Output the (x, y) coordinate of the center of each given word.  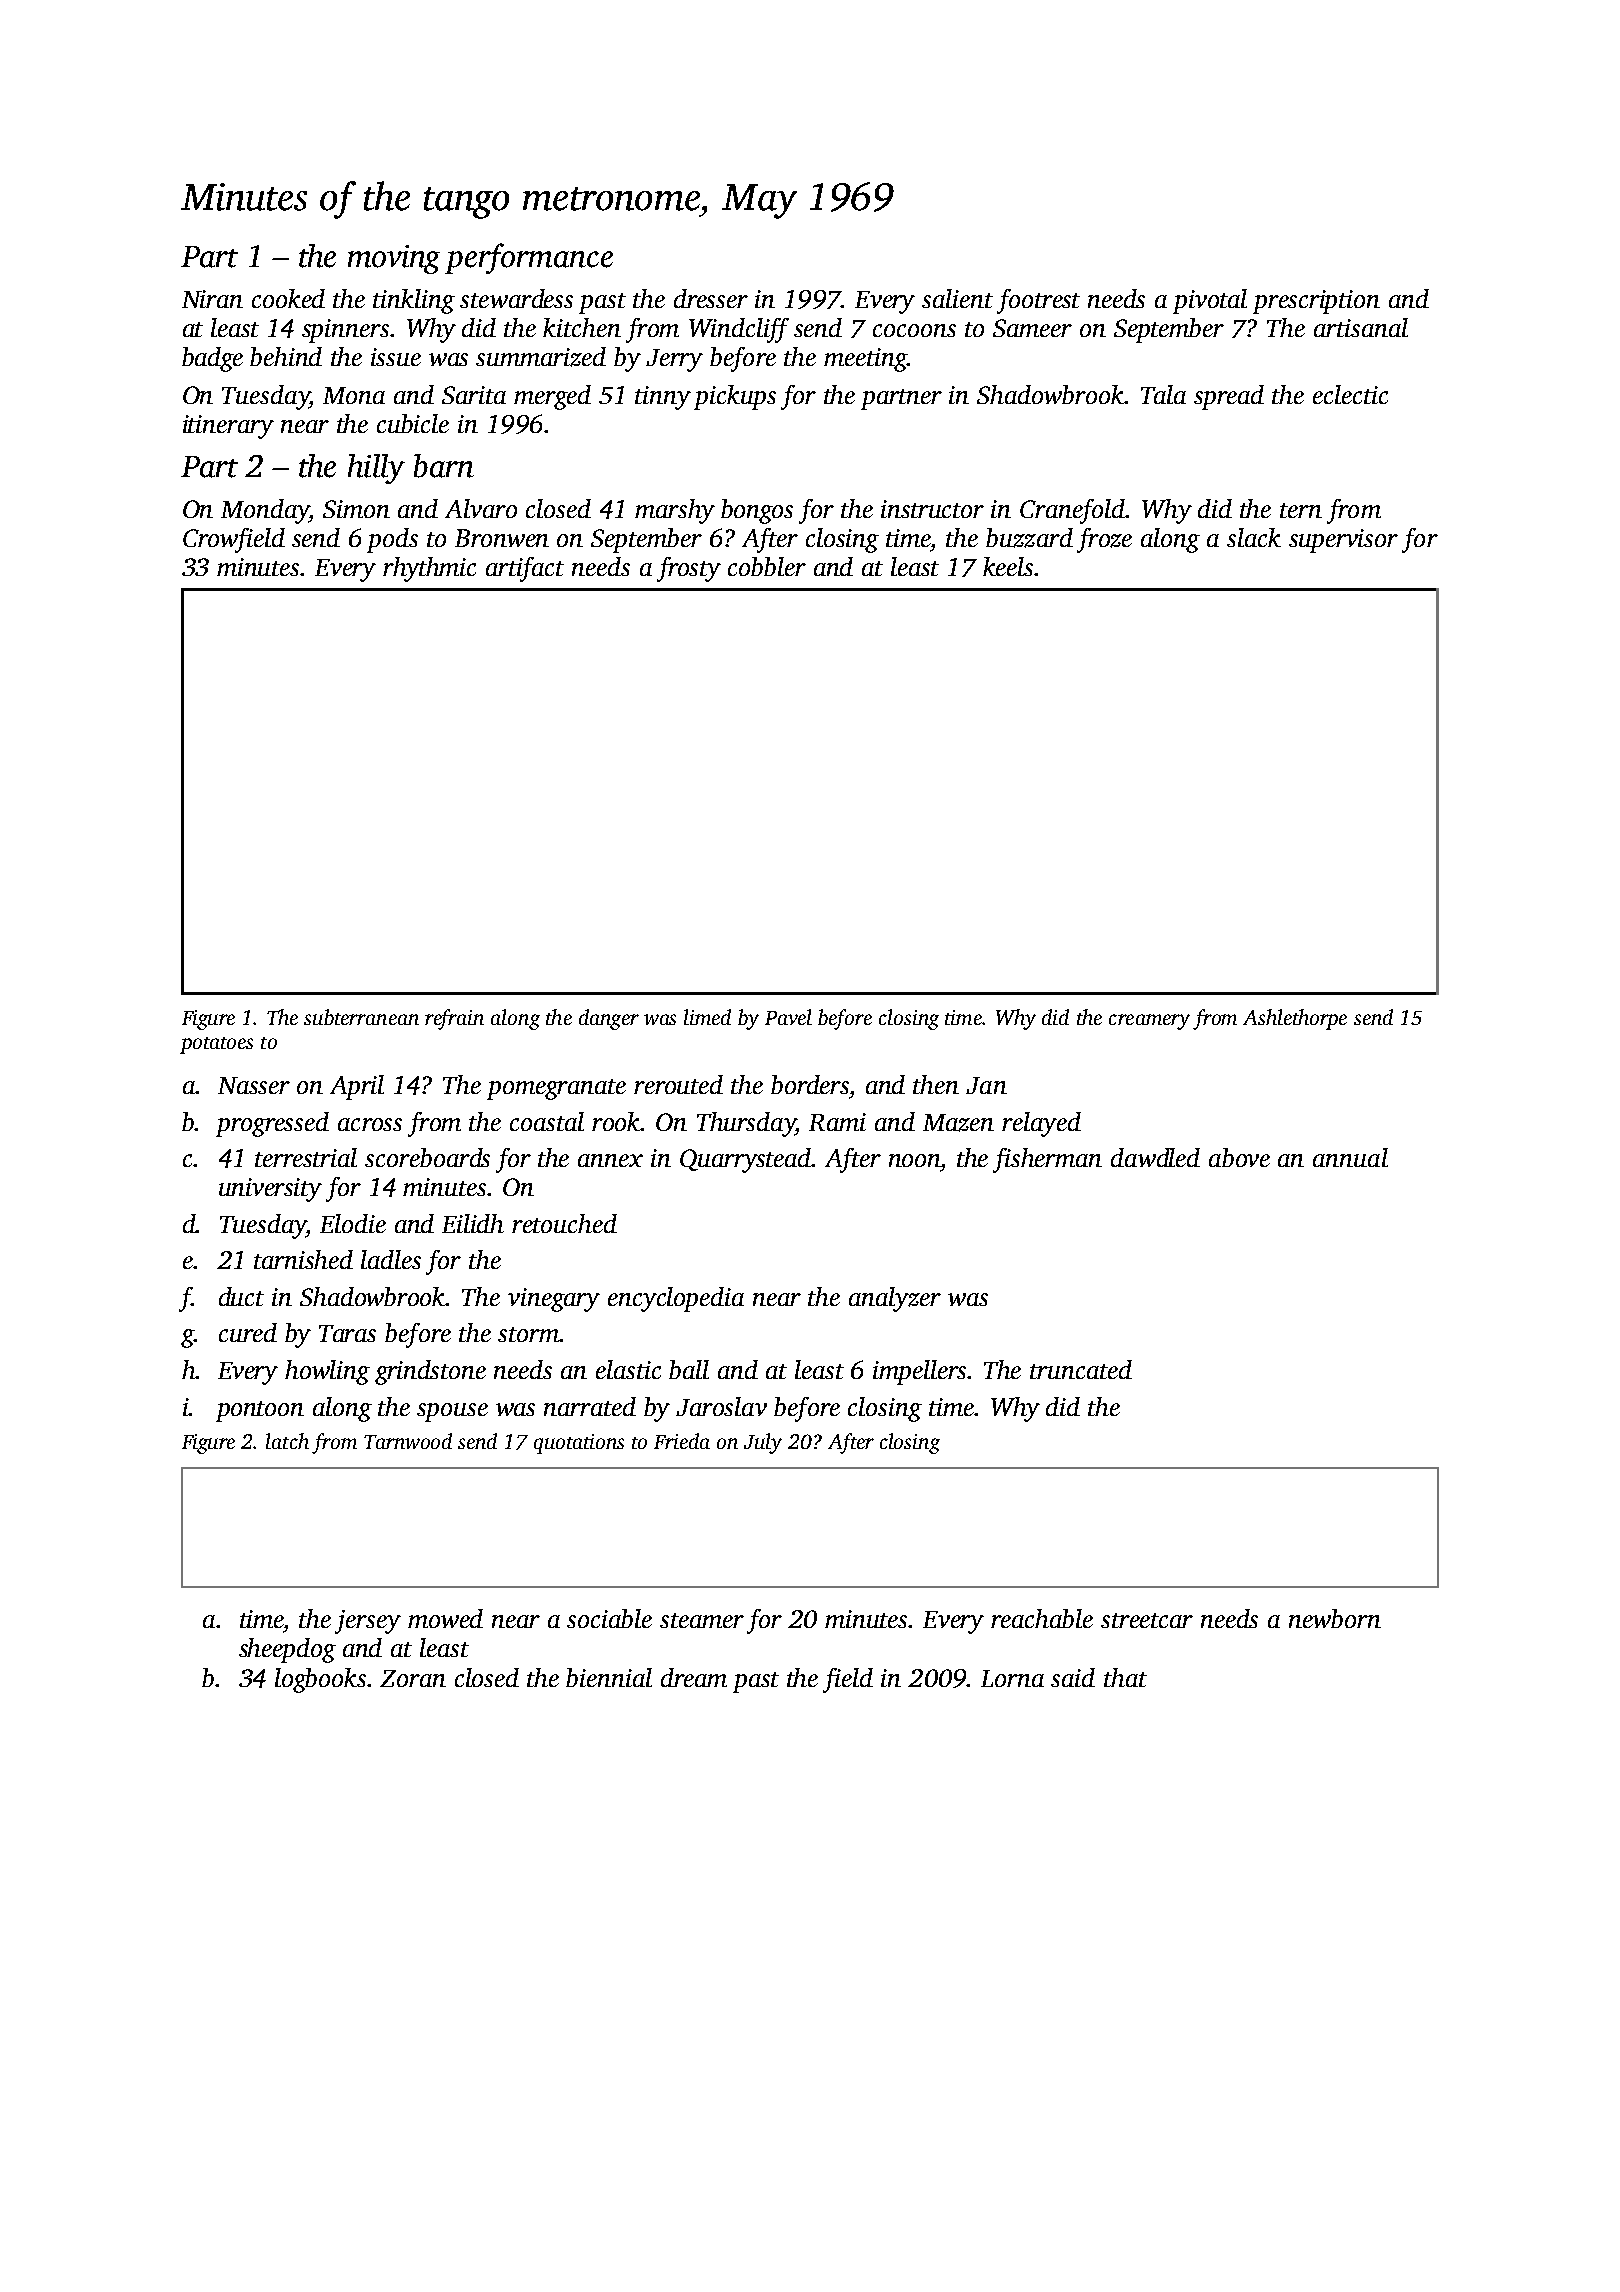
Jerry (674, 360)
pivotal (1210, 301)
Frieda (682, 1441)
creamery (1149, 1022)
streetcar (1147, 1620)
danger (609, 1019)
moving (394, 259)
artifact (525, 569)
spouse (452, 1412)
